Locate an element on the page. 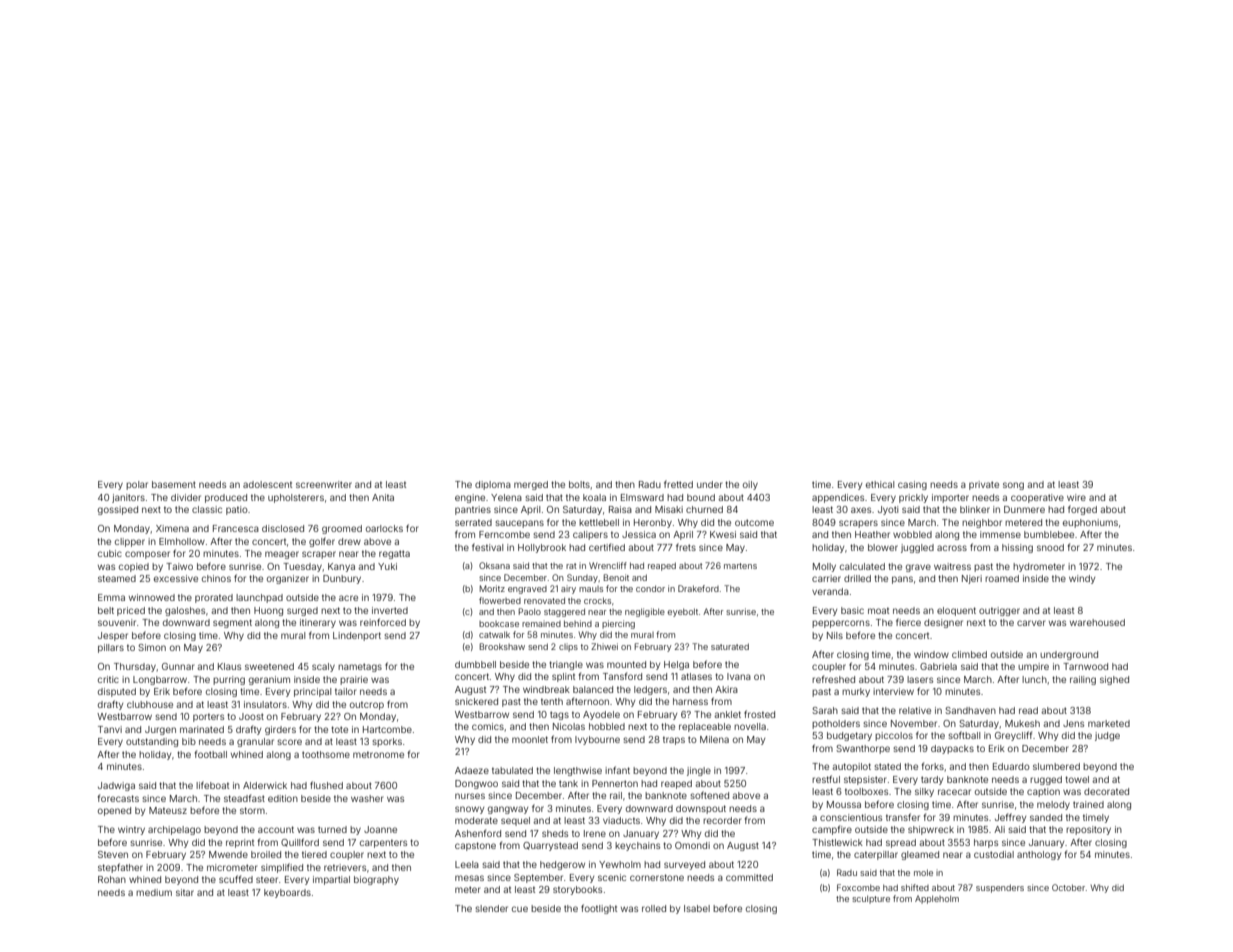  Kwesi is located at coordinates (723, 534).
